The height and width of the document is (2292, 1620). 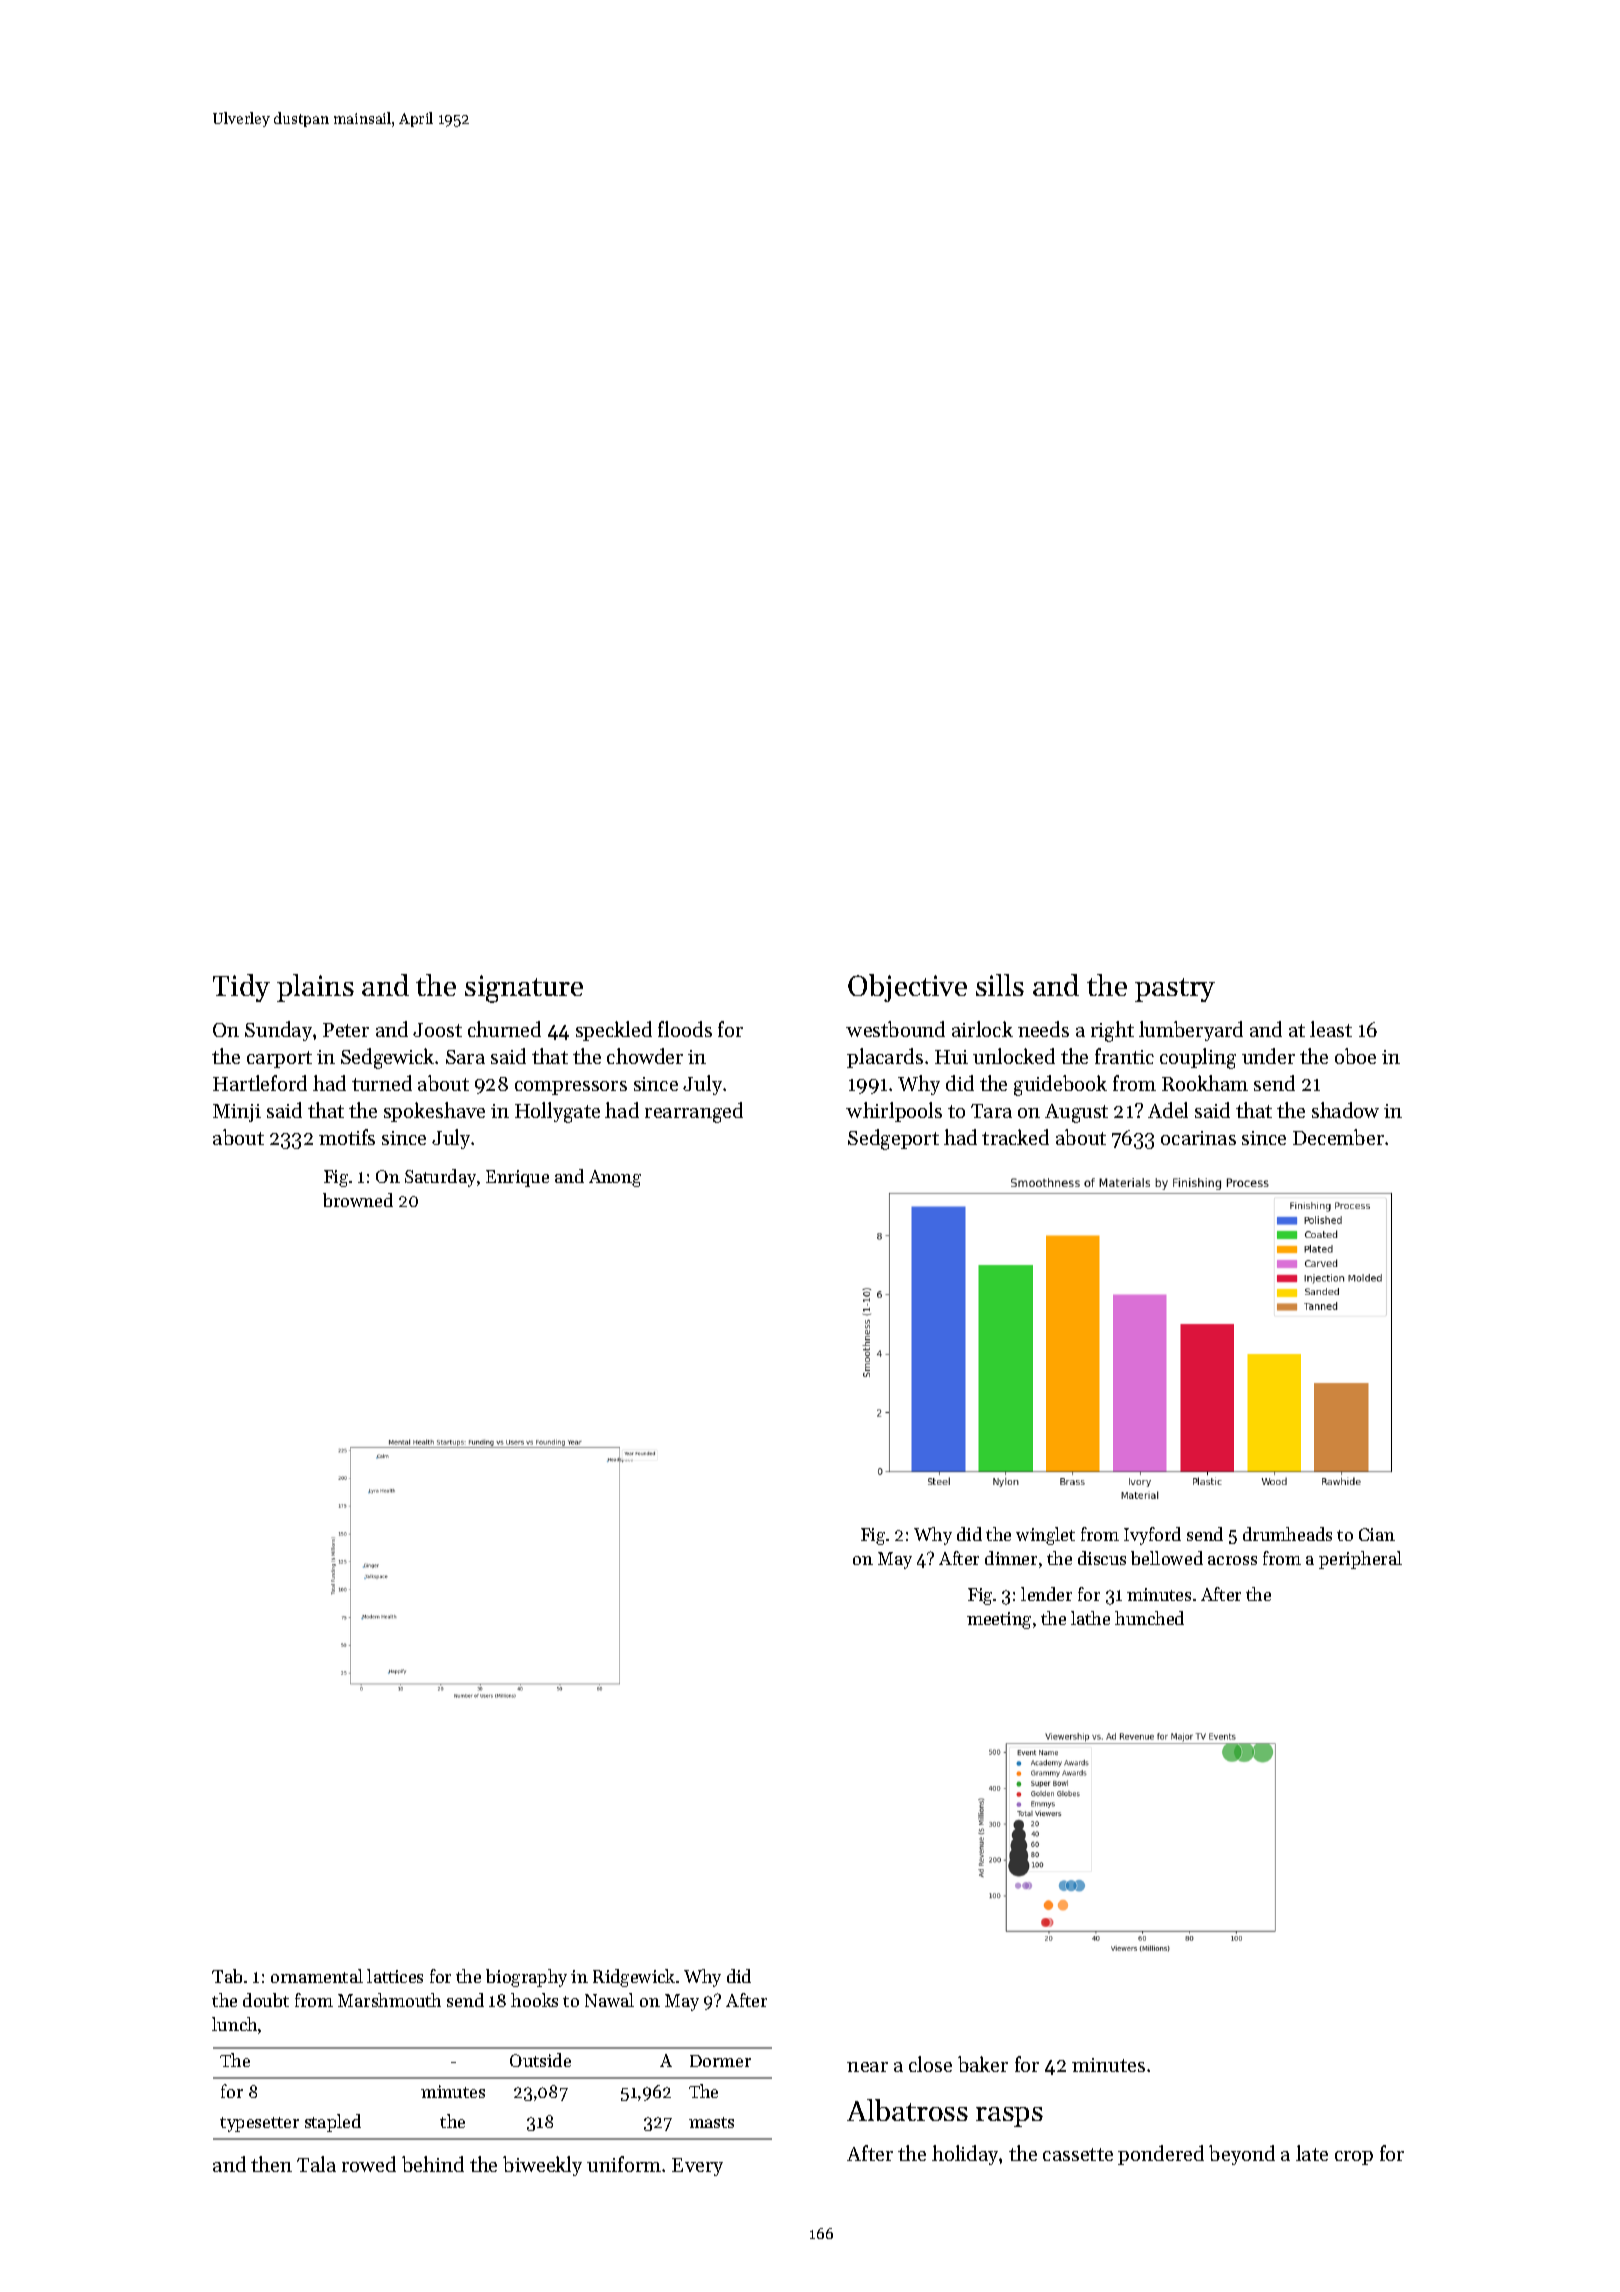 I want to click on shadow, so click(x=1345, y=1110).
